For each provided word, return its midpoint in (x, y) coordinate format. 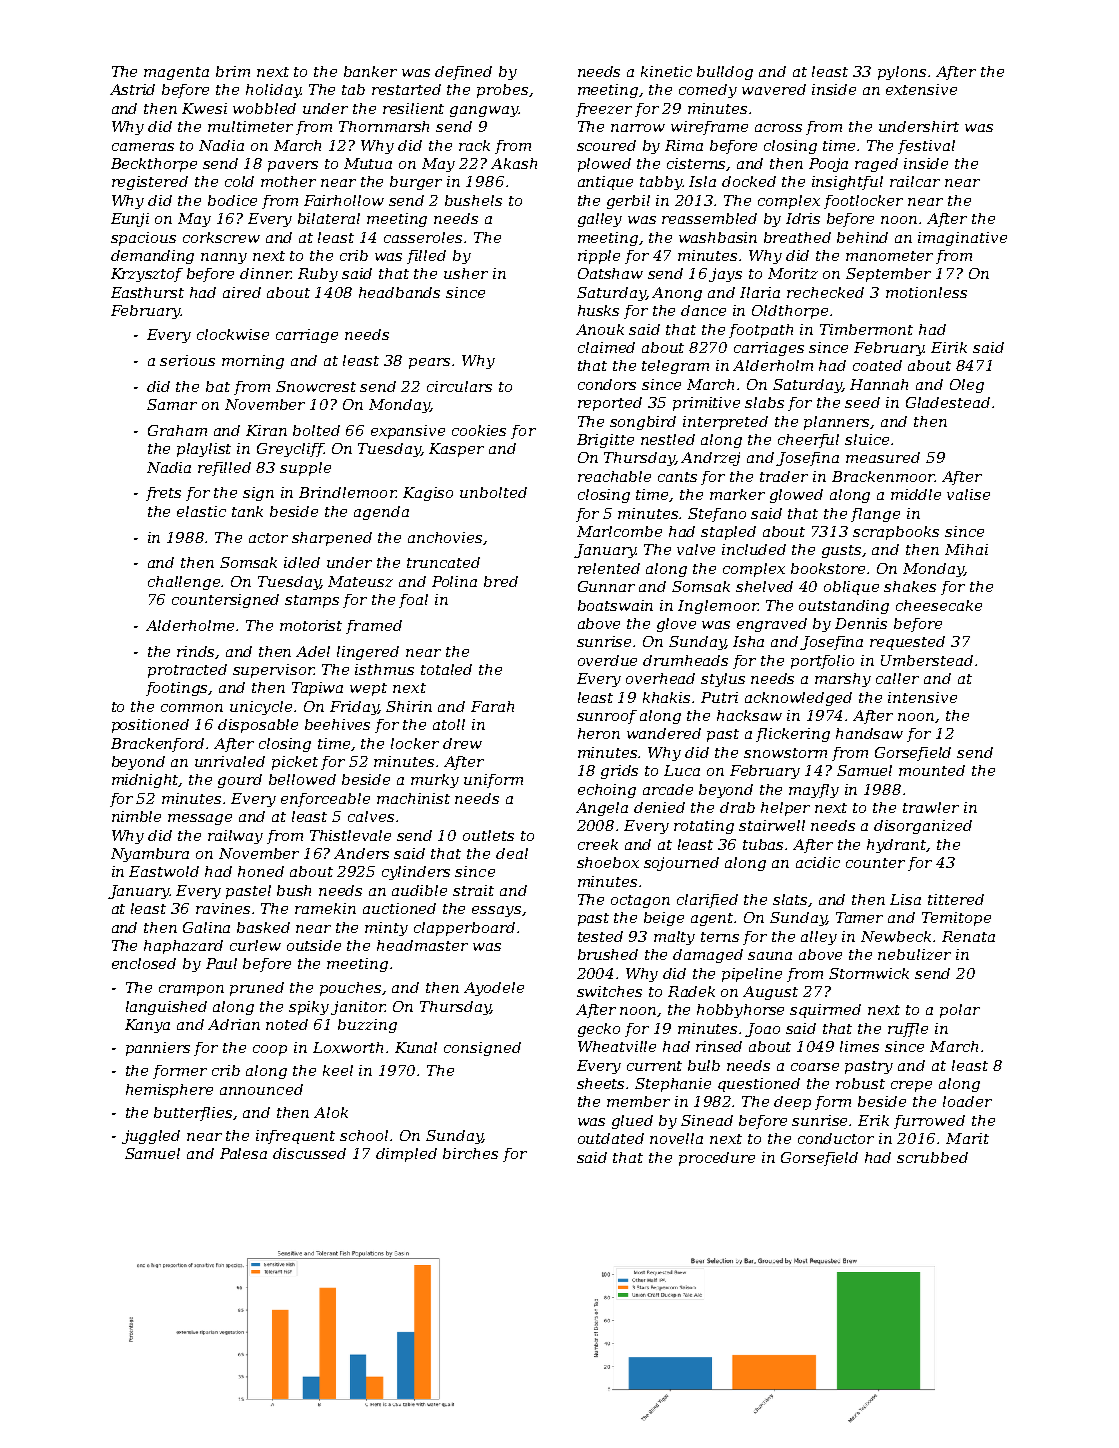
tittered (956, 899)
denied (659, 807)
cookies (479, 430)
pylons (902, 73)
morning (253, 362)
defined (463, 73)
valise (968, 494)
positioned (150, 726)
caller (897, 678)
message (200, 819)
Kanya (147, 1026)
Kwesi (204, 108)
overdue (607, 660)
